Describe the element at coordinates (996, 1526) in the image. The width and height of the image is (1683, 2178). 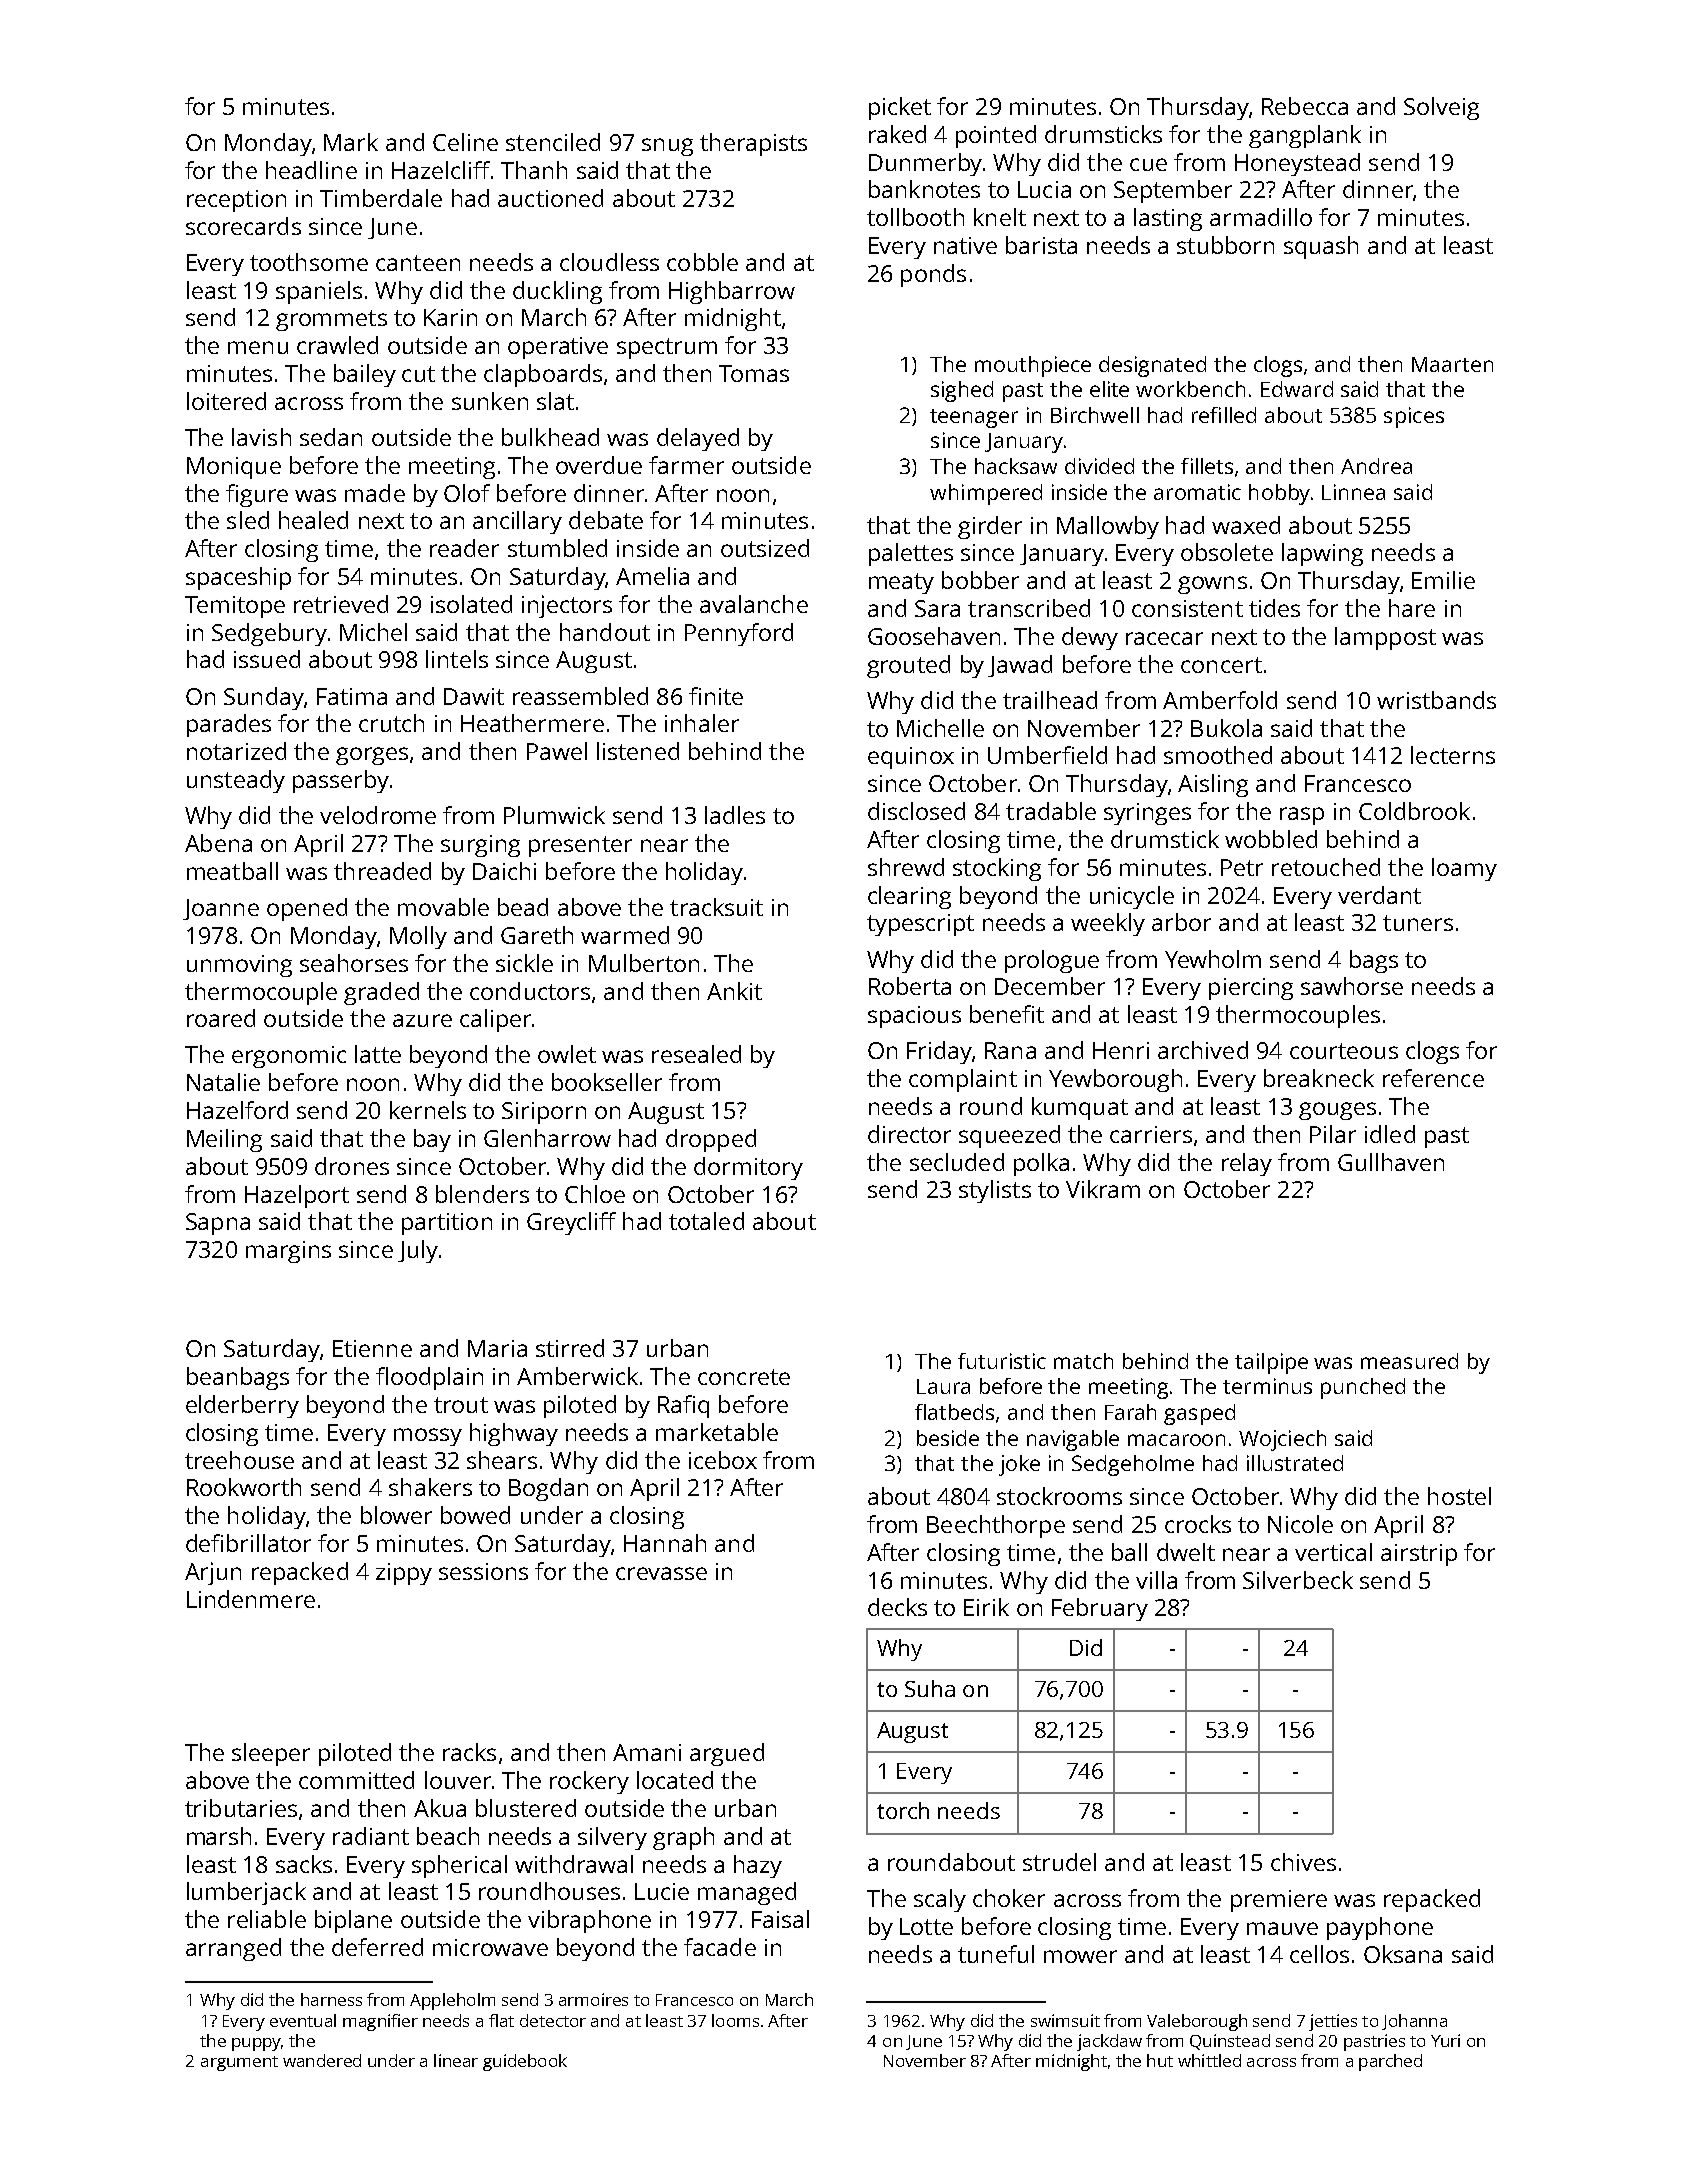
I see `Beechthorpe` at that location.
